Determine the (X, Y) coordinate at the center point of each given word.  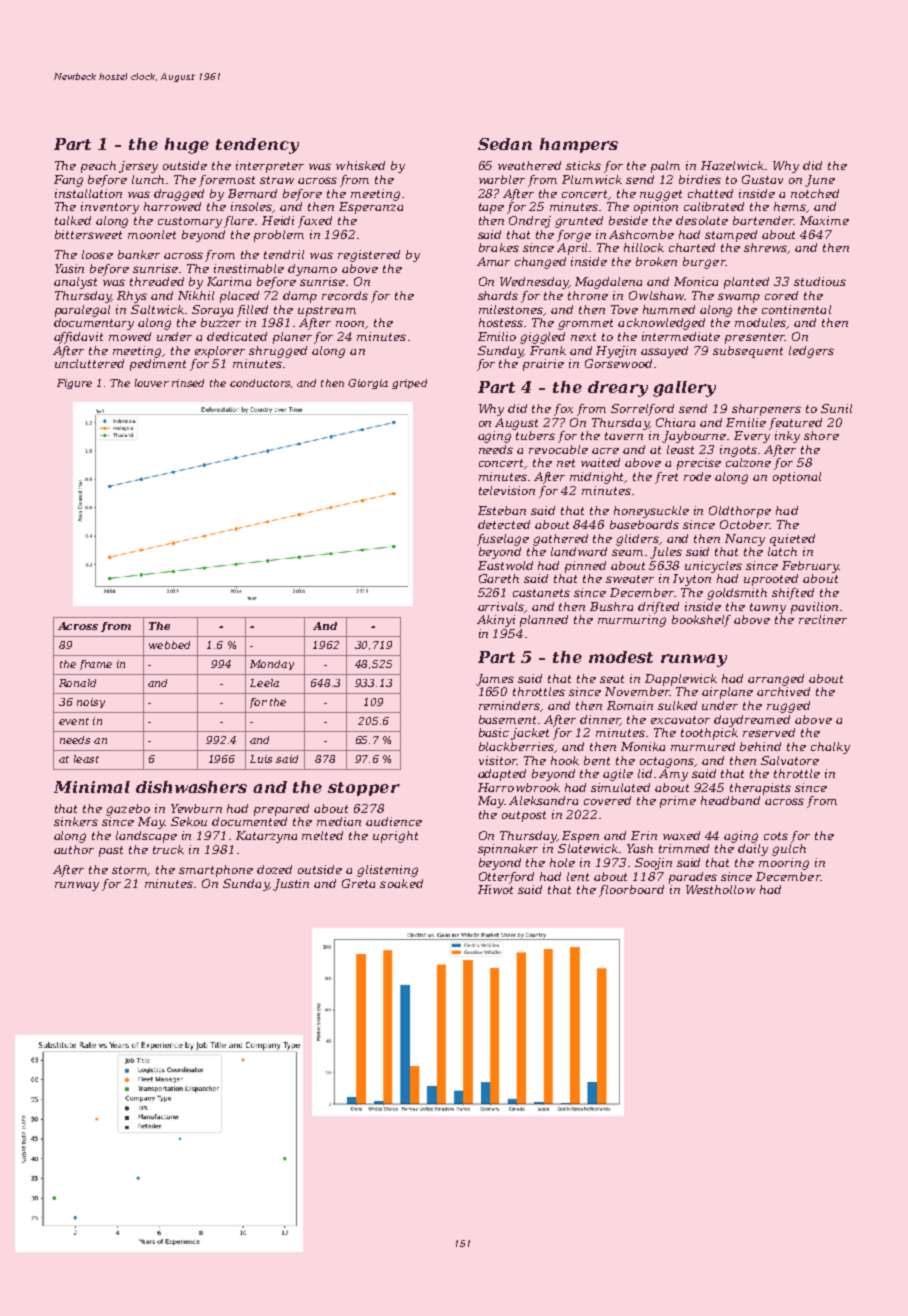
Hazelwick (732, 165)
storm (130, 871)
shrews (766, 248)
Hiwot (495, 889)
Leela (264, 683)
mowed (130, 336)
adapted (502, 775)
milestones (511, 310)
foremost (227, 181)
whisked (360, 165)
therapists (760, 789)
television (507, 490)
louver (152, 383)
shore (821, 435)
